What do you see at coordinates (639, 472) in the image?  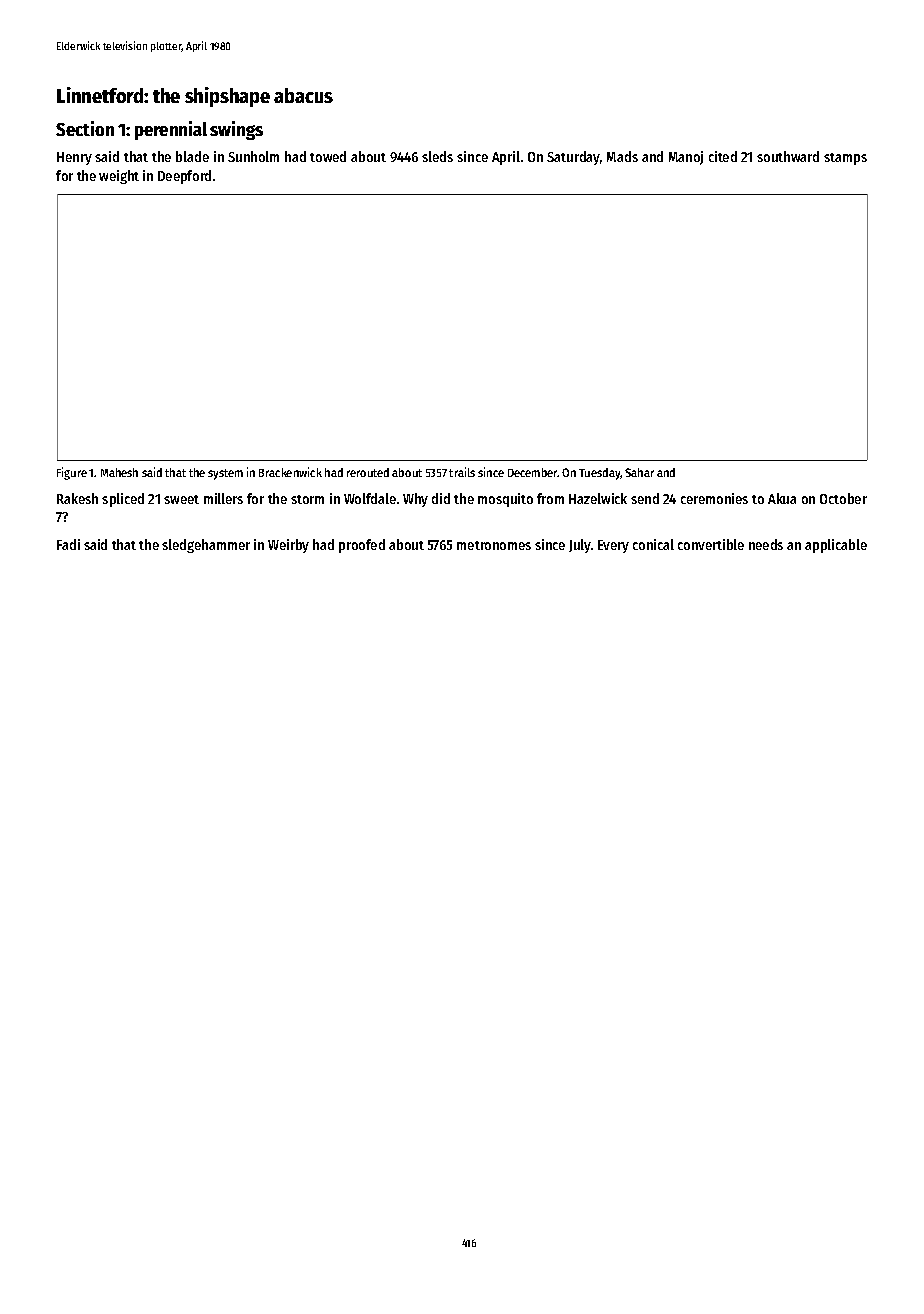 I see `Sahar` at bounding box center [639, 472].
